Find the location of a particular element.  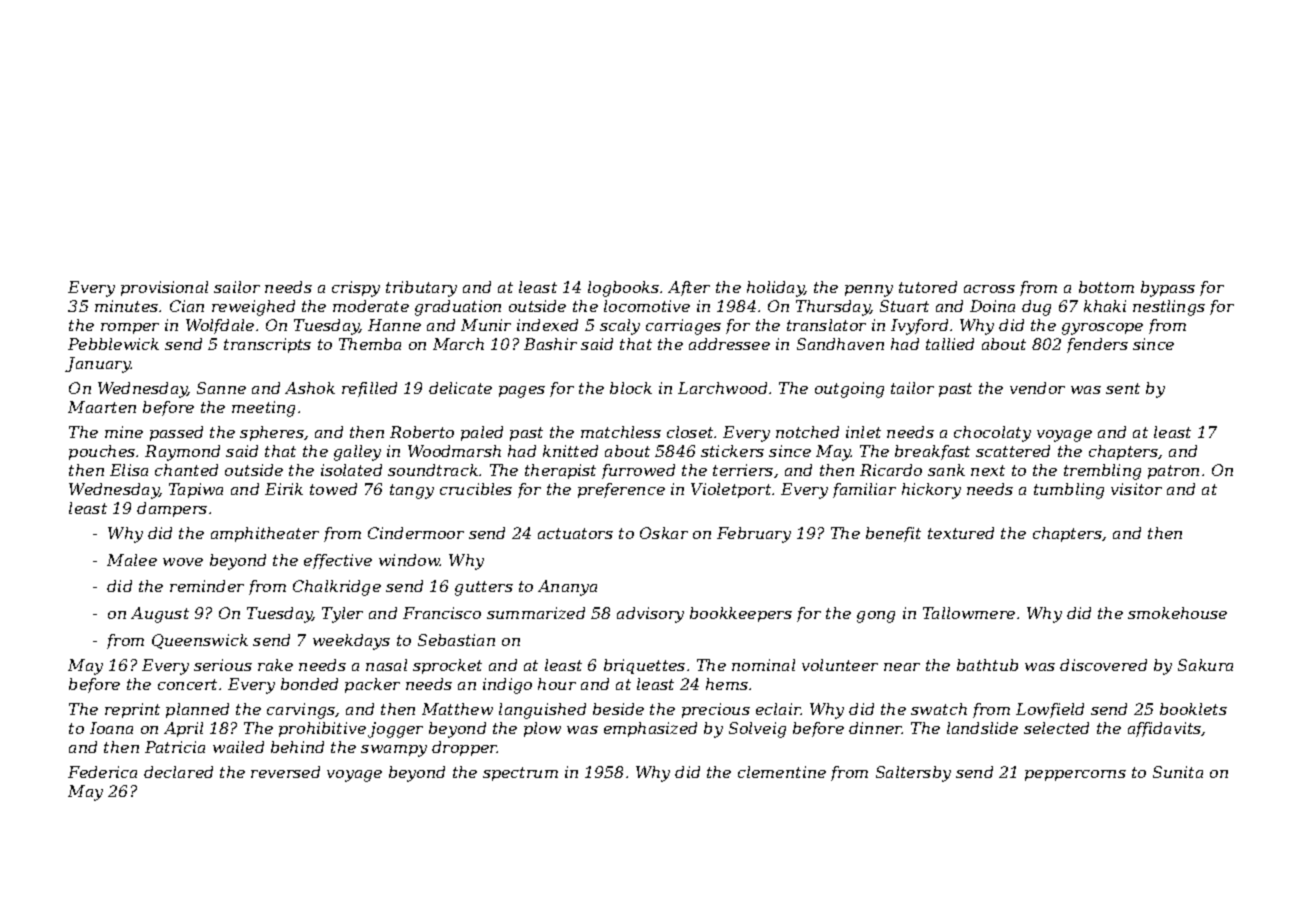

Federica is located at coordinates (102, 772).
